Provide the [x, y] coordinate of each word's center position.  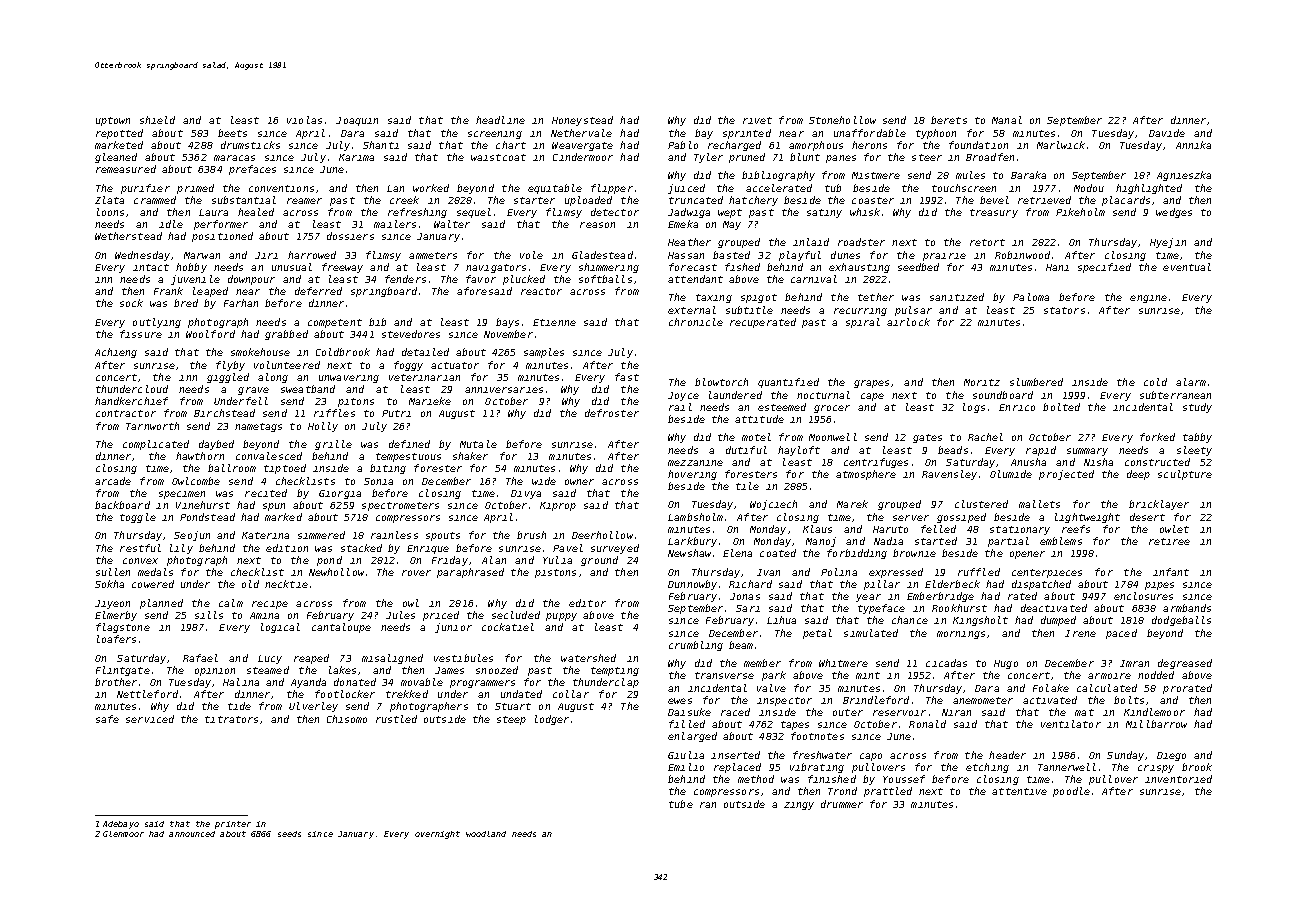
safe [107, 719]
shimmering [609, 268]
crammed [155, 200]
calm [231, 603]
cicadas [946, 663]
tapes [795, 725]
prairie [944, 257]
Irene [1080, 633]
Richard [750, 584]
